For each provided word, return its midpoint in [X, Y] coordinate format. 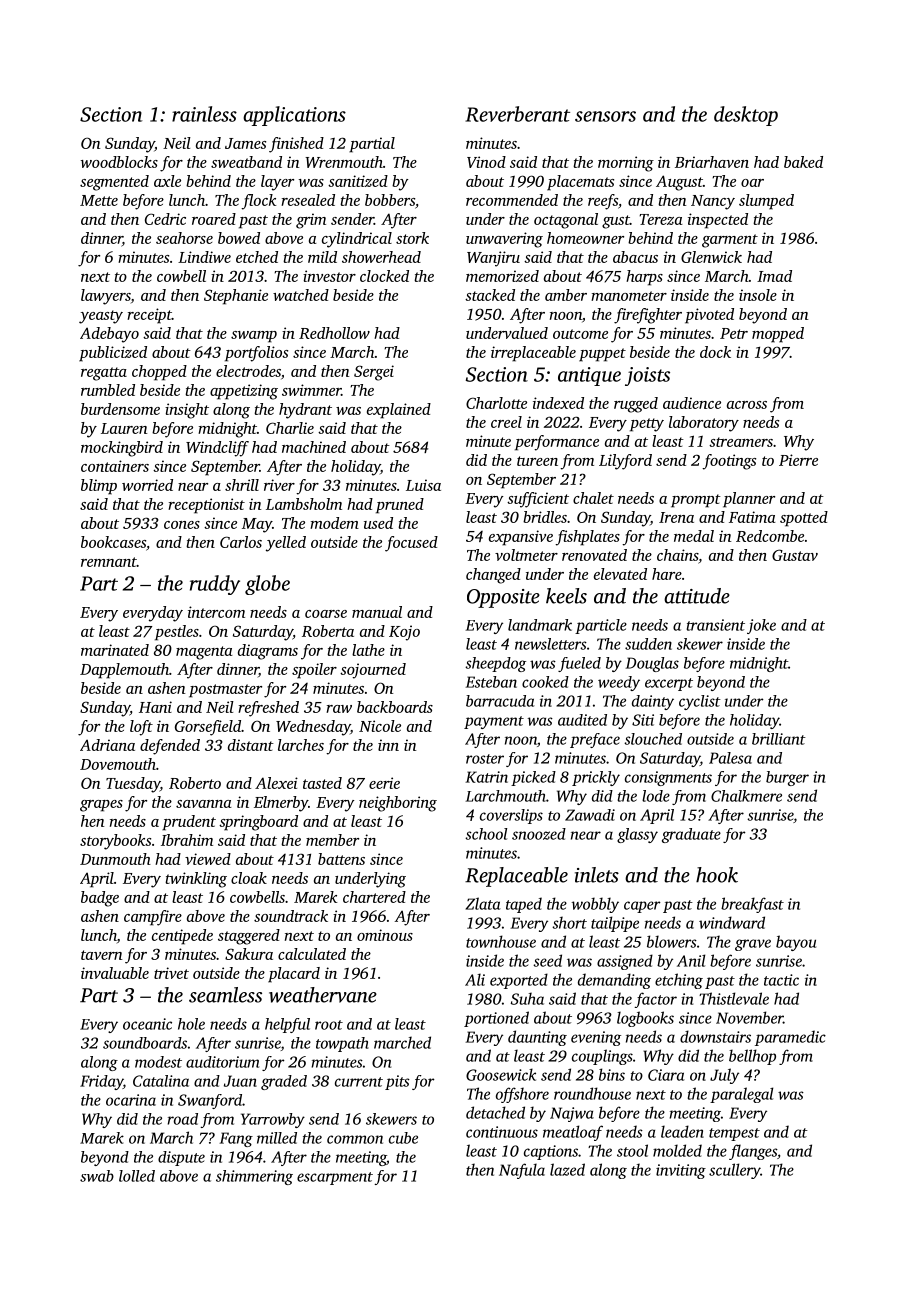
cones [182, 525]
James [245, 143]
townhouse [501, 941]
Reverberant [517, 114]
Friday [101, 1082]
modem [334, 523]
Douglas [652, 664]
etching [679, 981]
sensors [605, 116]
